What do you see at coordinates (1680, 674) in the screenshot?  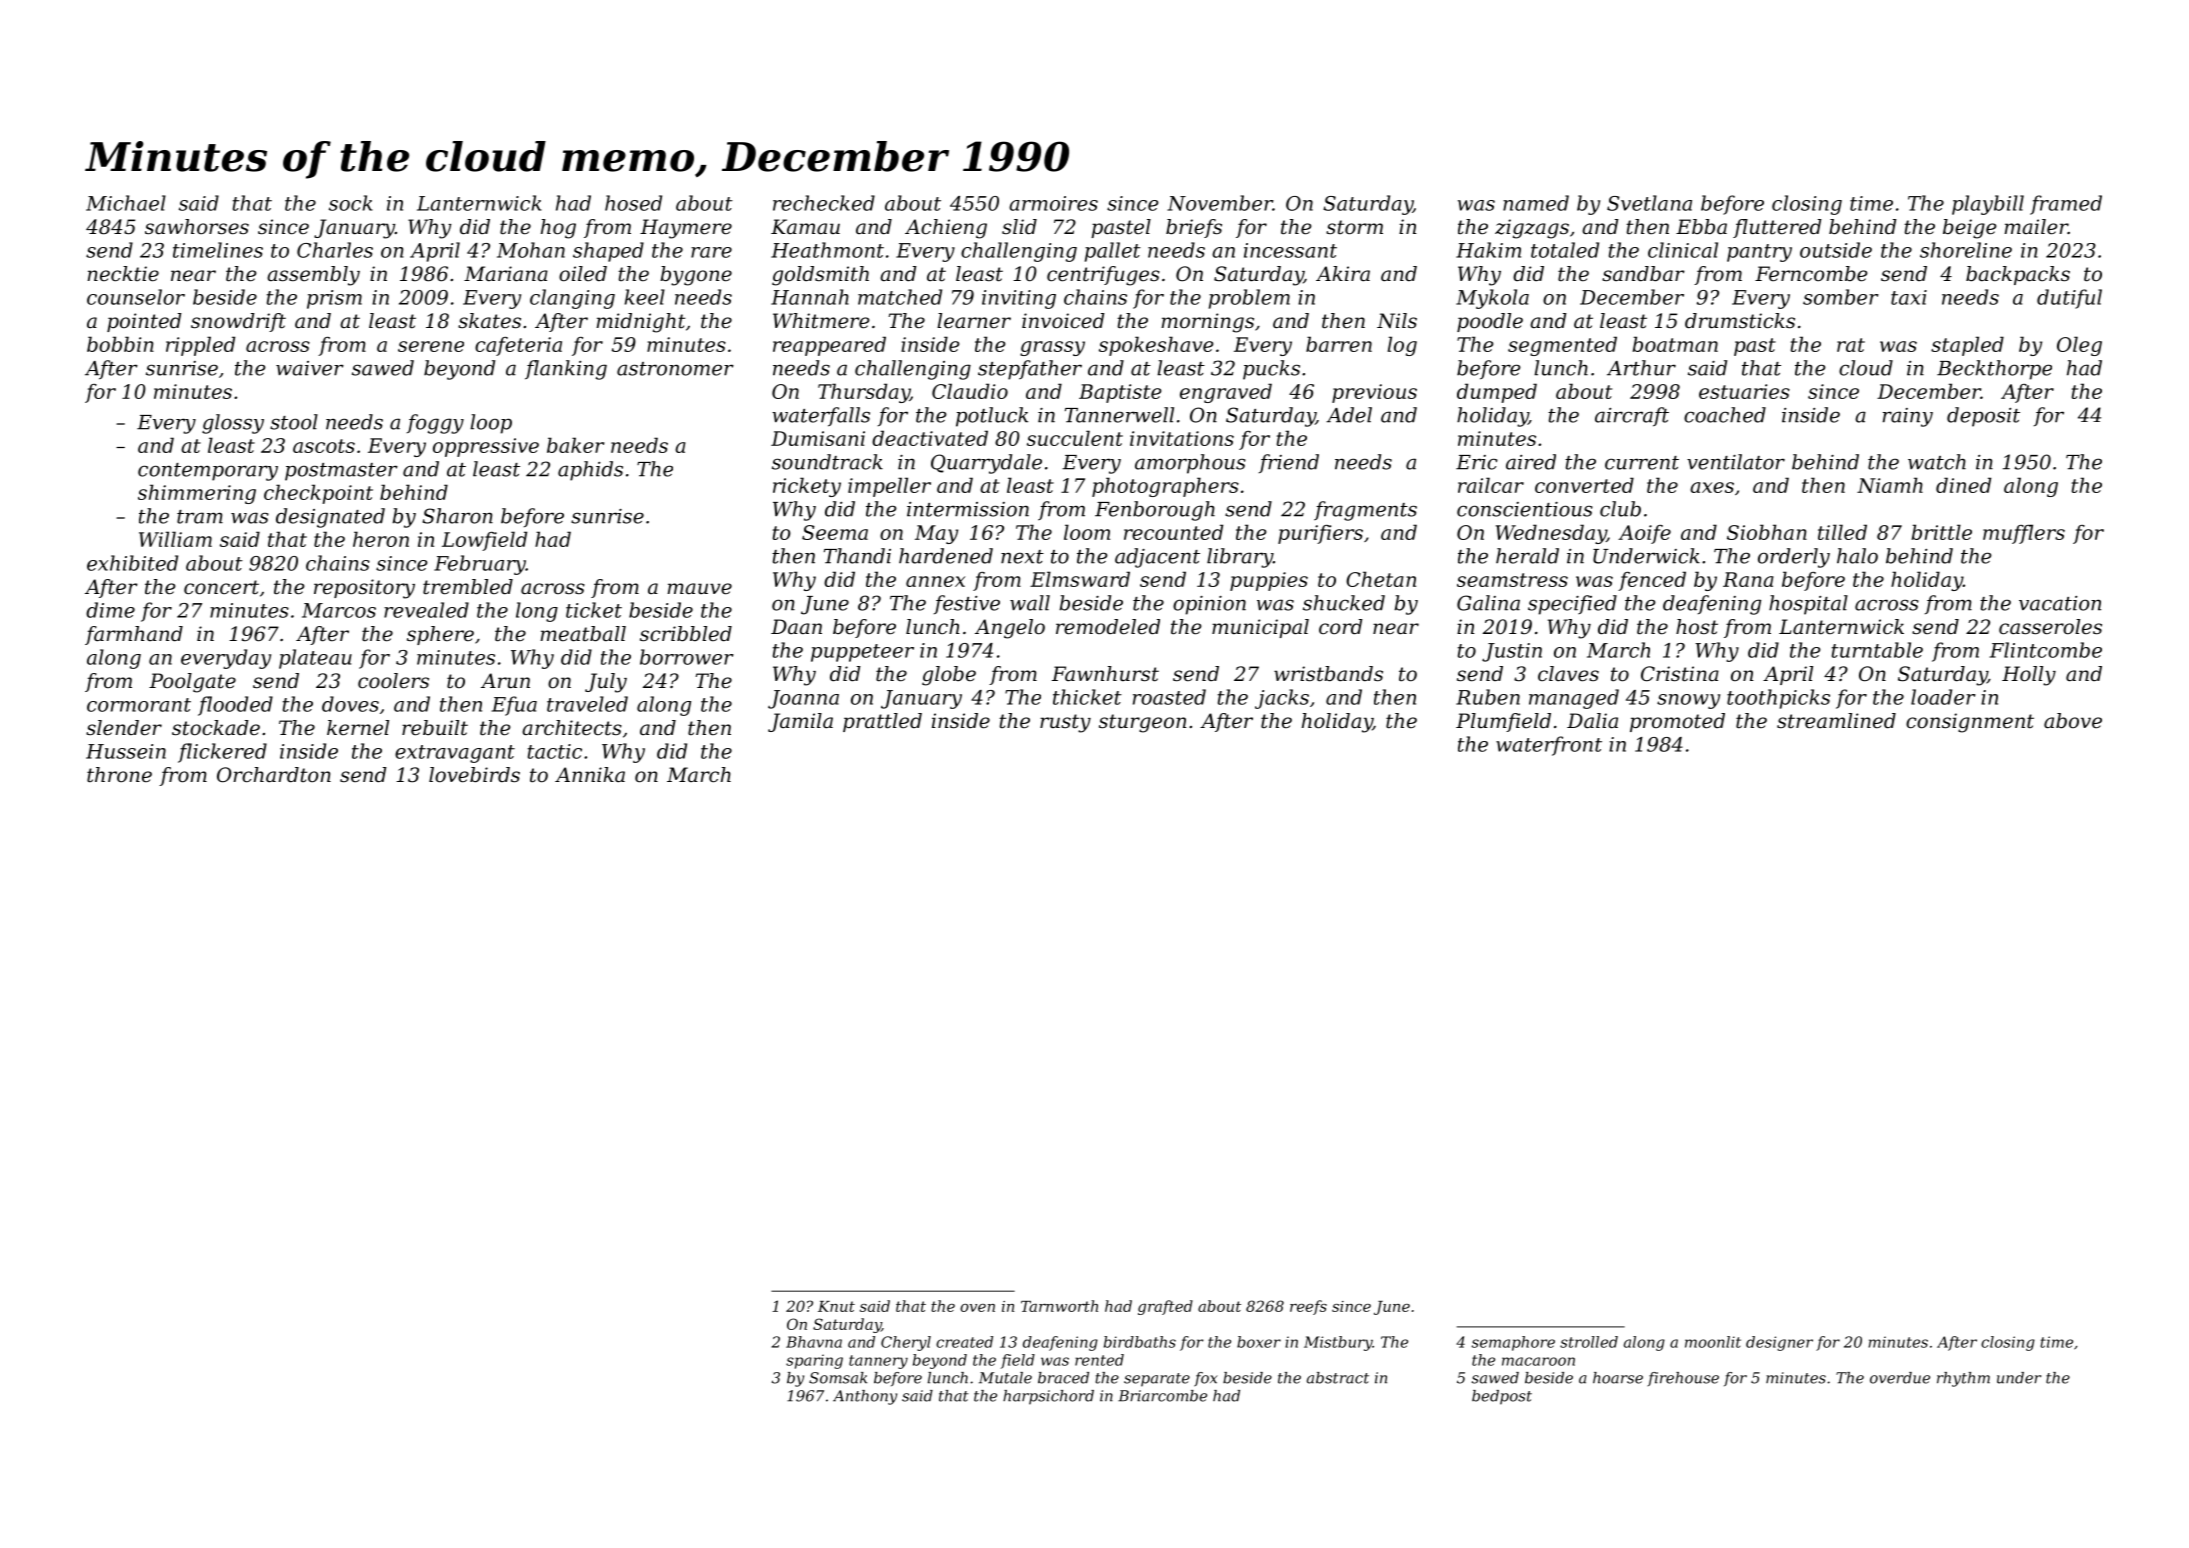 I see `Cristina` at bounding box center [1680, 674].
